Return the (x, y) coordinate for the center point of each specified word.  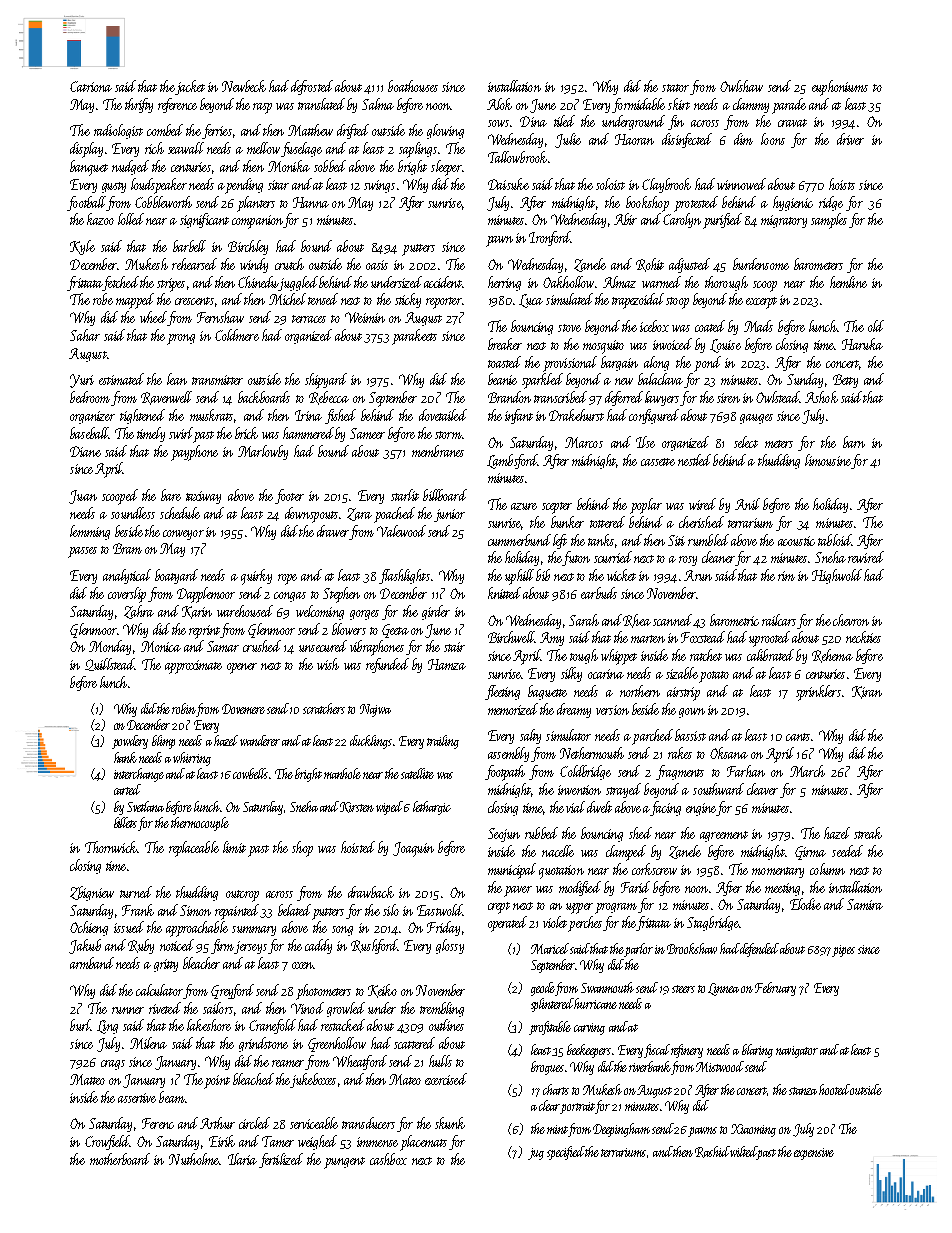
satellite (417, 773)
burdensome (761, 264)
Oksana (729, 753)
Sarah (584, 620)
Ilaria (242, 1159)
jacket (190, 87)
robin (184, 708)
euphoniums (840, 88)
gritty (166, 965)
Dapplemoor (206, 595)
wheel (153, 317)
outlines (446, 1025)
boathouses (413, 86)
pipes (843, 951)
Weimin (365, 317)
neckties (863, 637)
